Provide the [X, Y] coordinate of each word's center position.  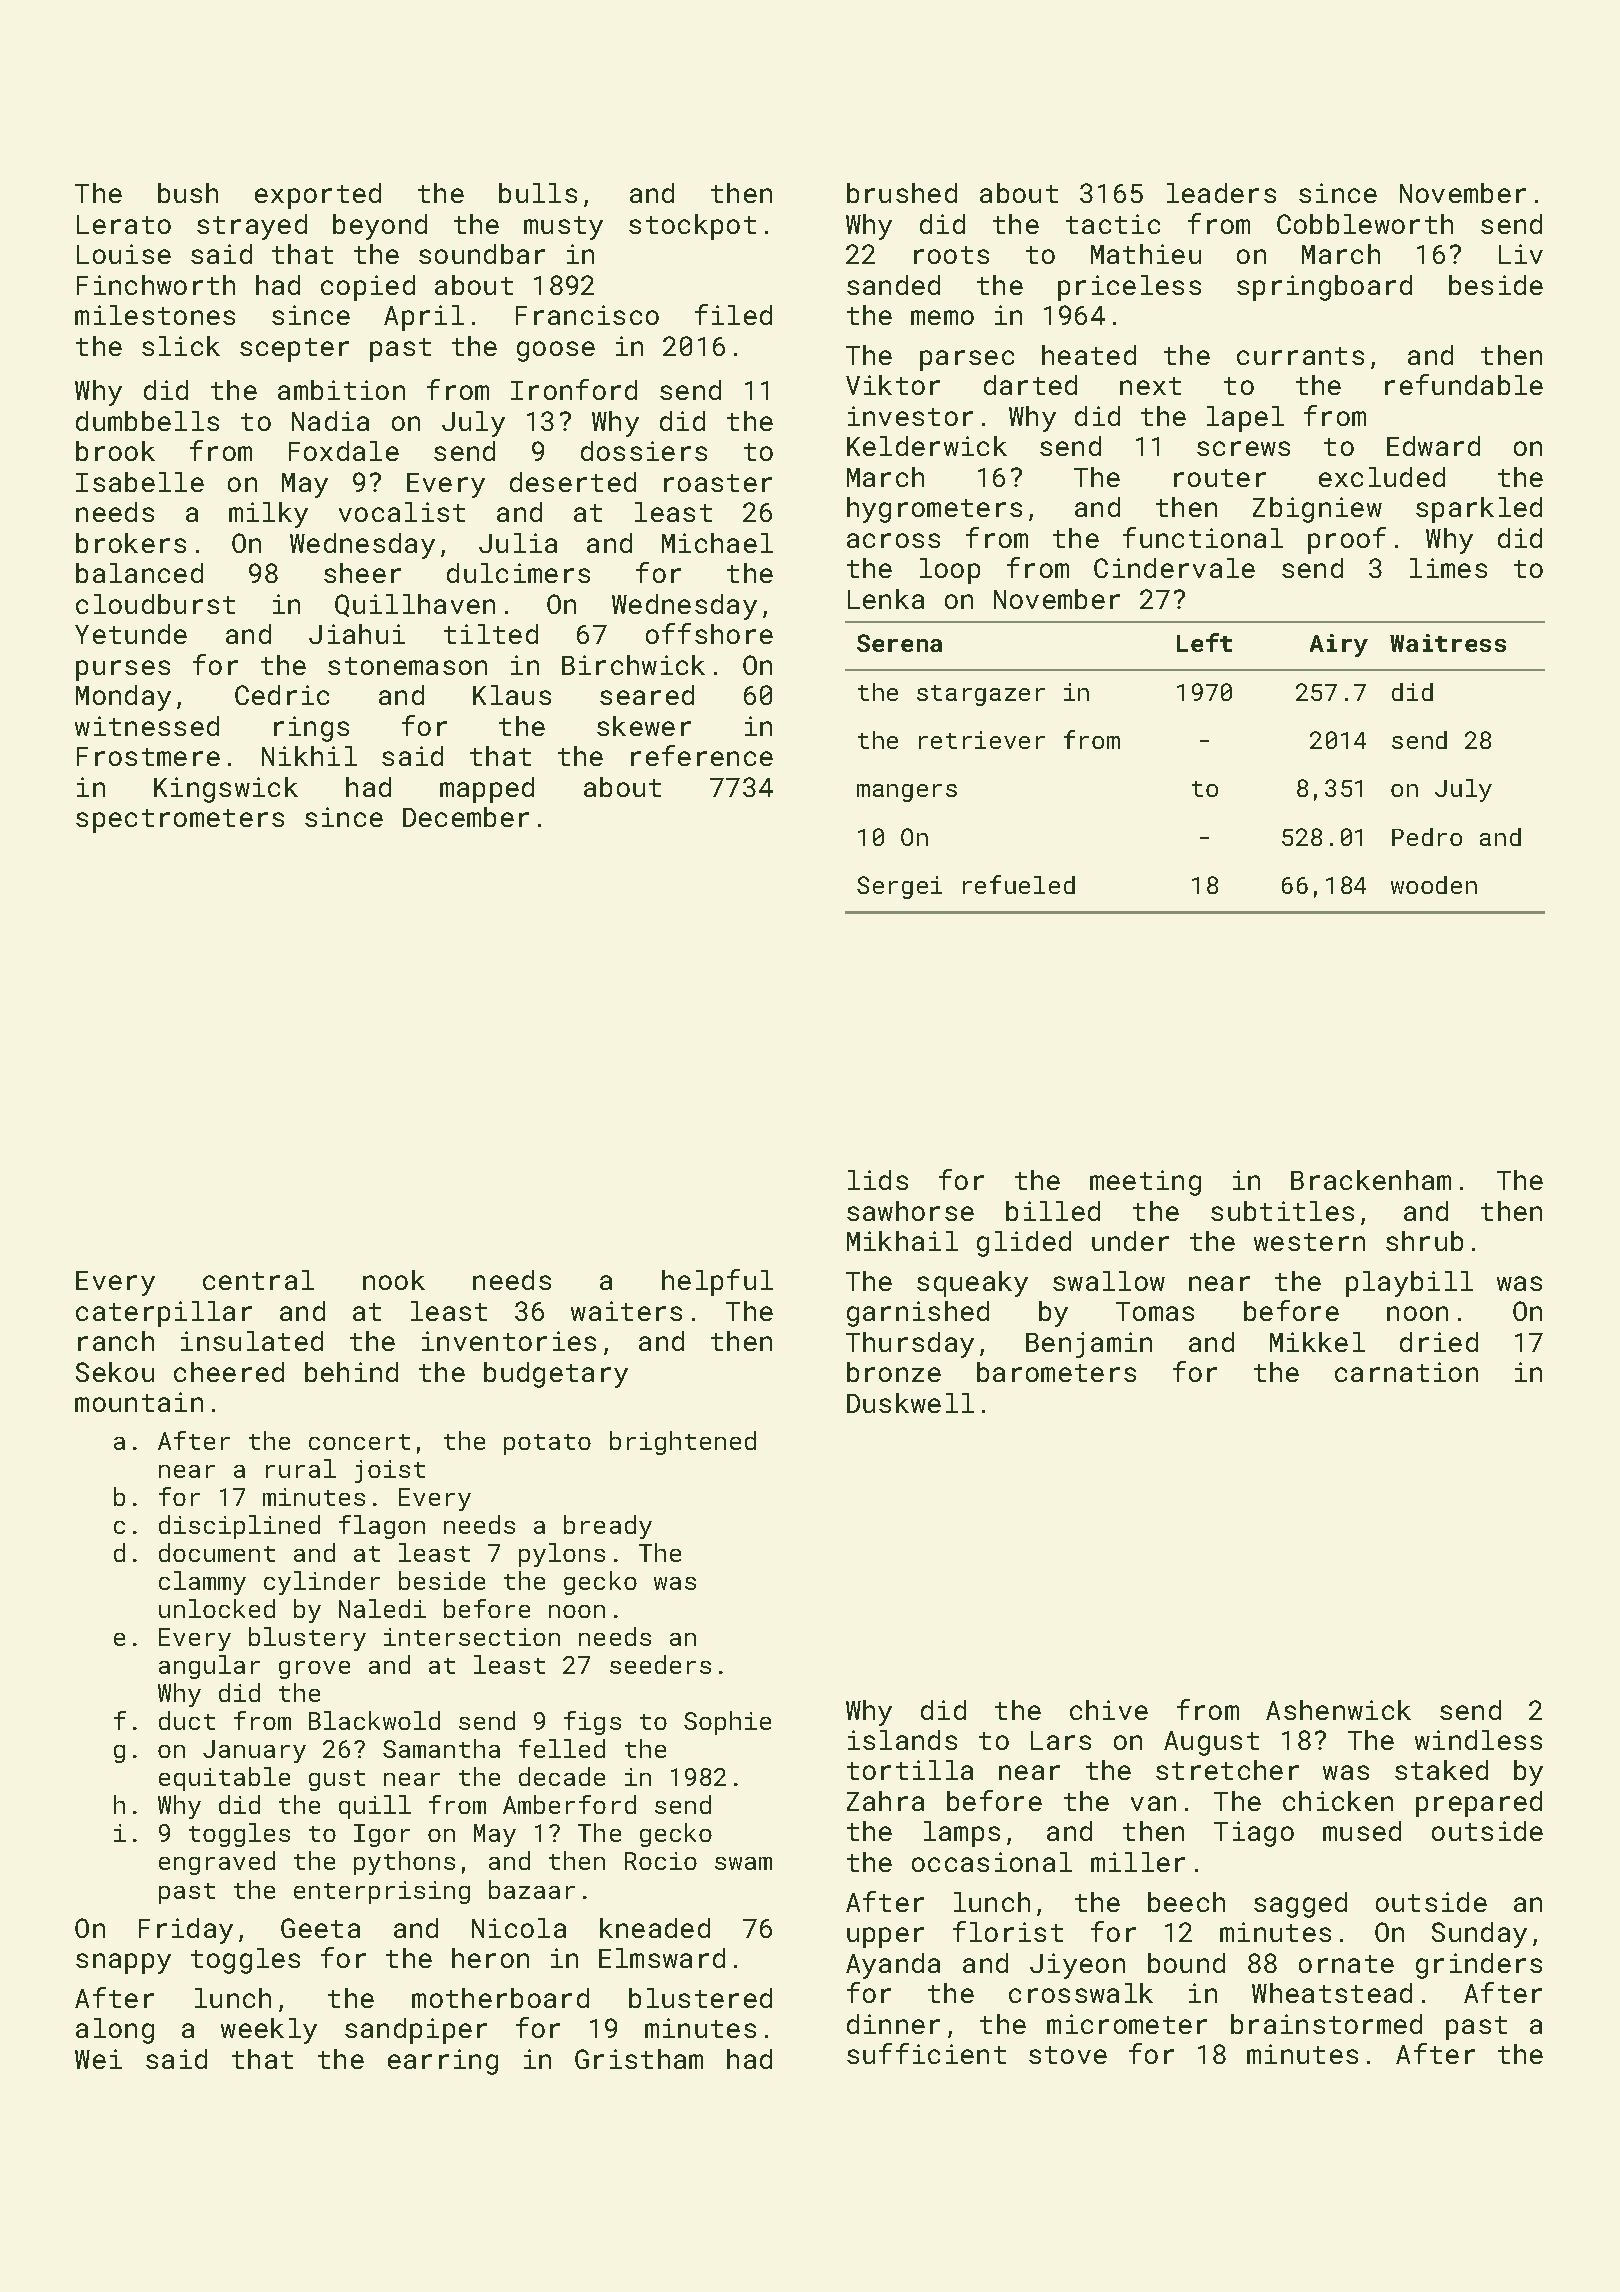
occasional [992, 1862]
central [258, 1280]
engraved [217, 1863]
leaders [1221, 193]
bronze [894, 1372]
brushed [902, 193]
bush [188, 193]
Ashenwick [1338, 1710]
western [1309, 1242]
